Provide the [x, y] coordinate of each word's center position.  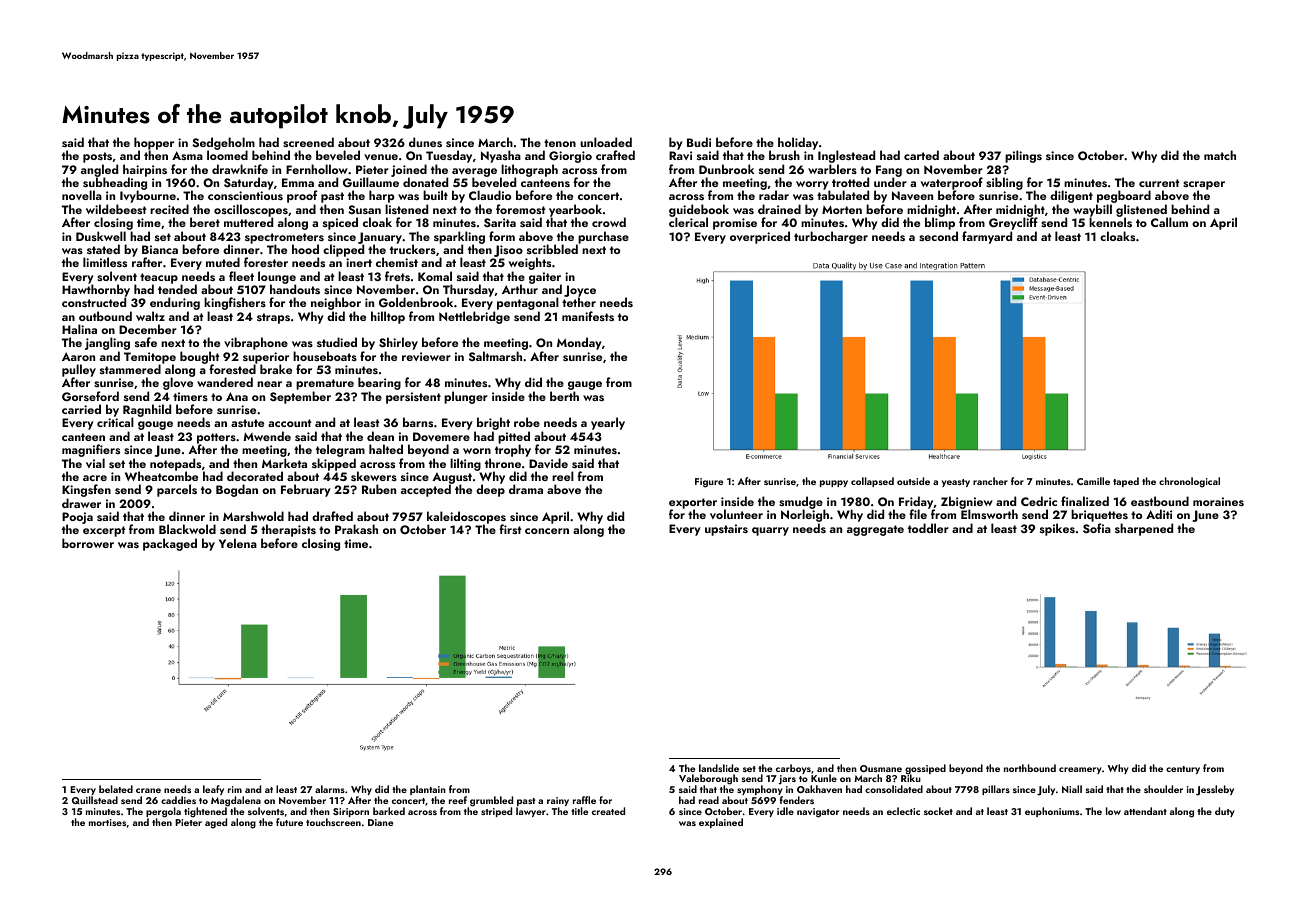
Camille [1093, 481]
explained [721, 823]
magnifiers [91, 450]
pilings [1023, 156]
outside [913, 481]
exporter [693, 504]
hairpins [145, 171]
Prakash [356, 529]
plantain [428, 790]
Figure [709, 483]
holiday [798, 144]
